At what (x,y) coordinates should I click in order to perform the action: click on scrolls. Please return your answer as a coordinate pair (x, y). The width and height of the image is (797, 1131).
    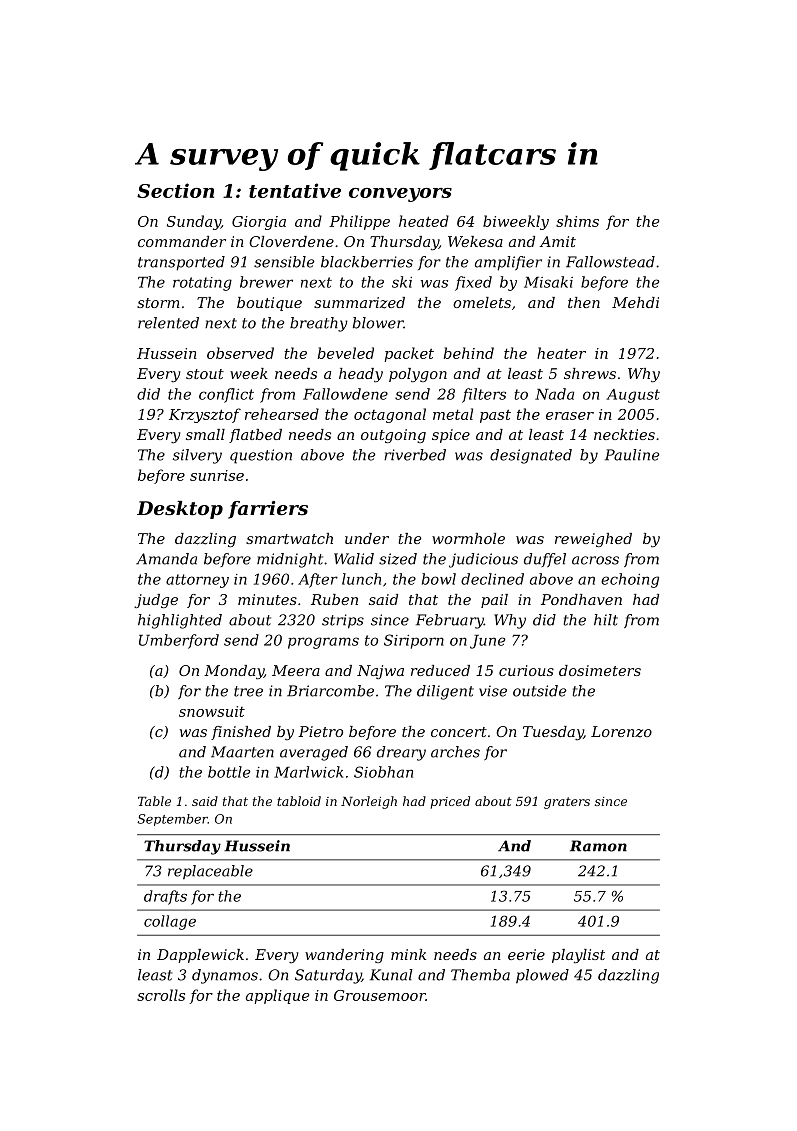
    Looking at the image, I should click on (161, 995).
